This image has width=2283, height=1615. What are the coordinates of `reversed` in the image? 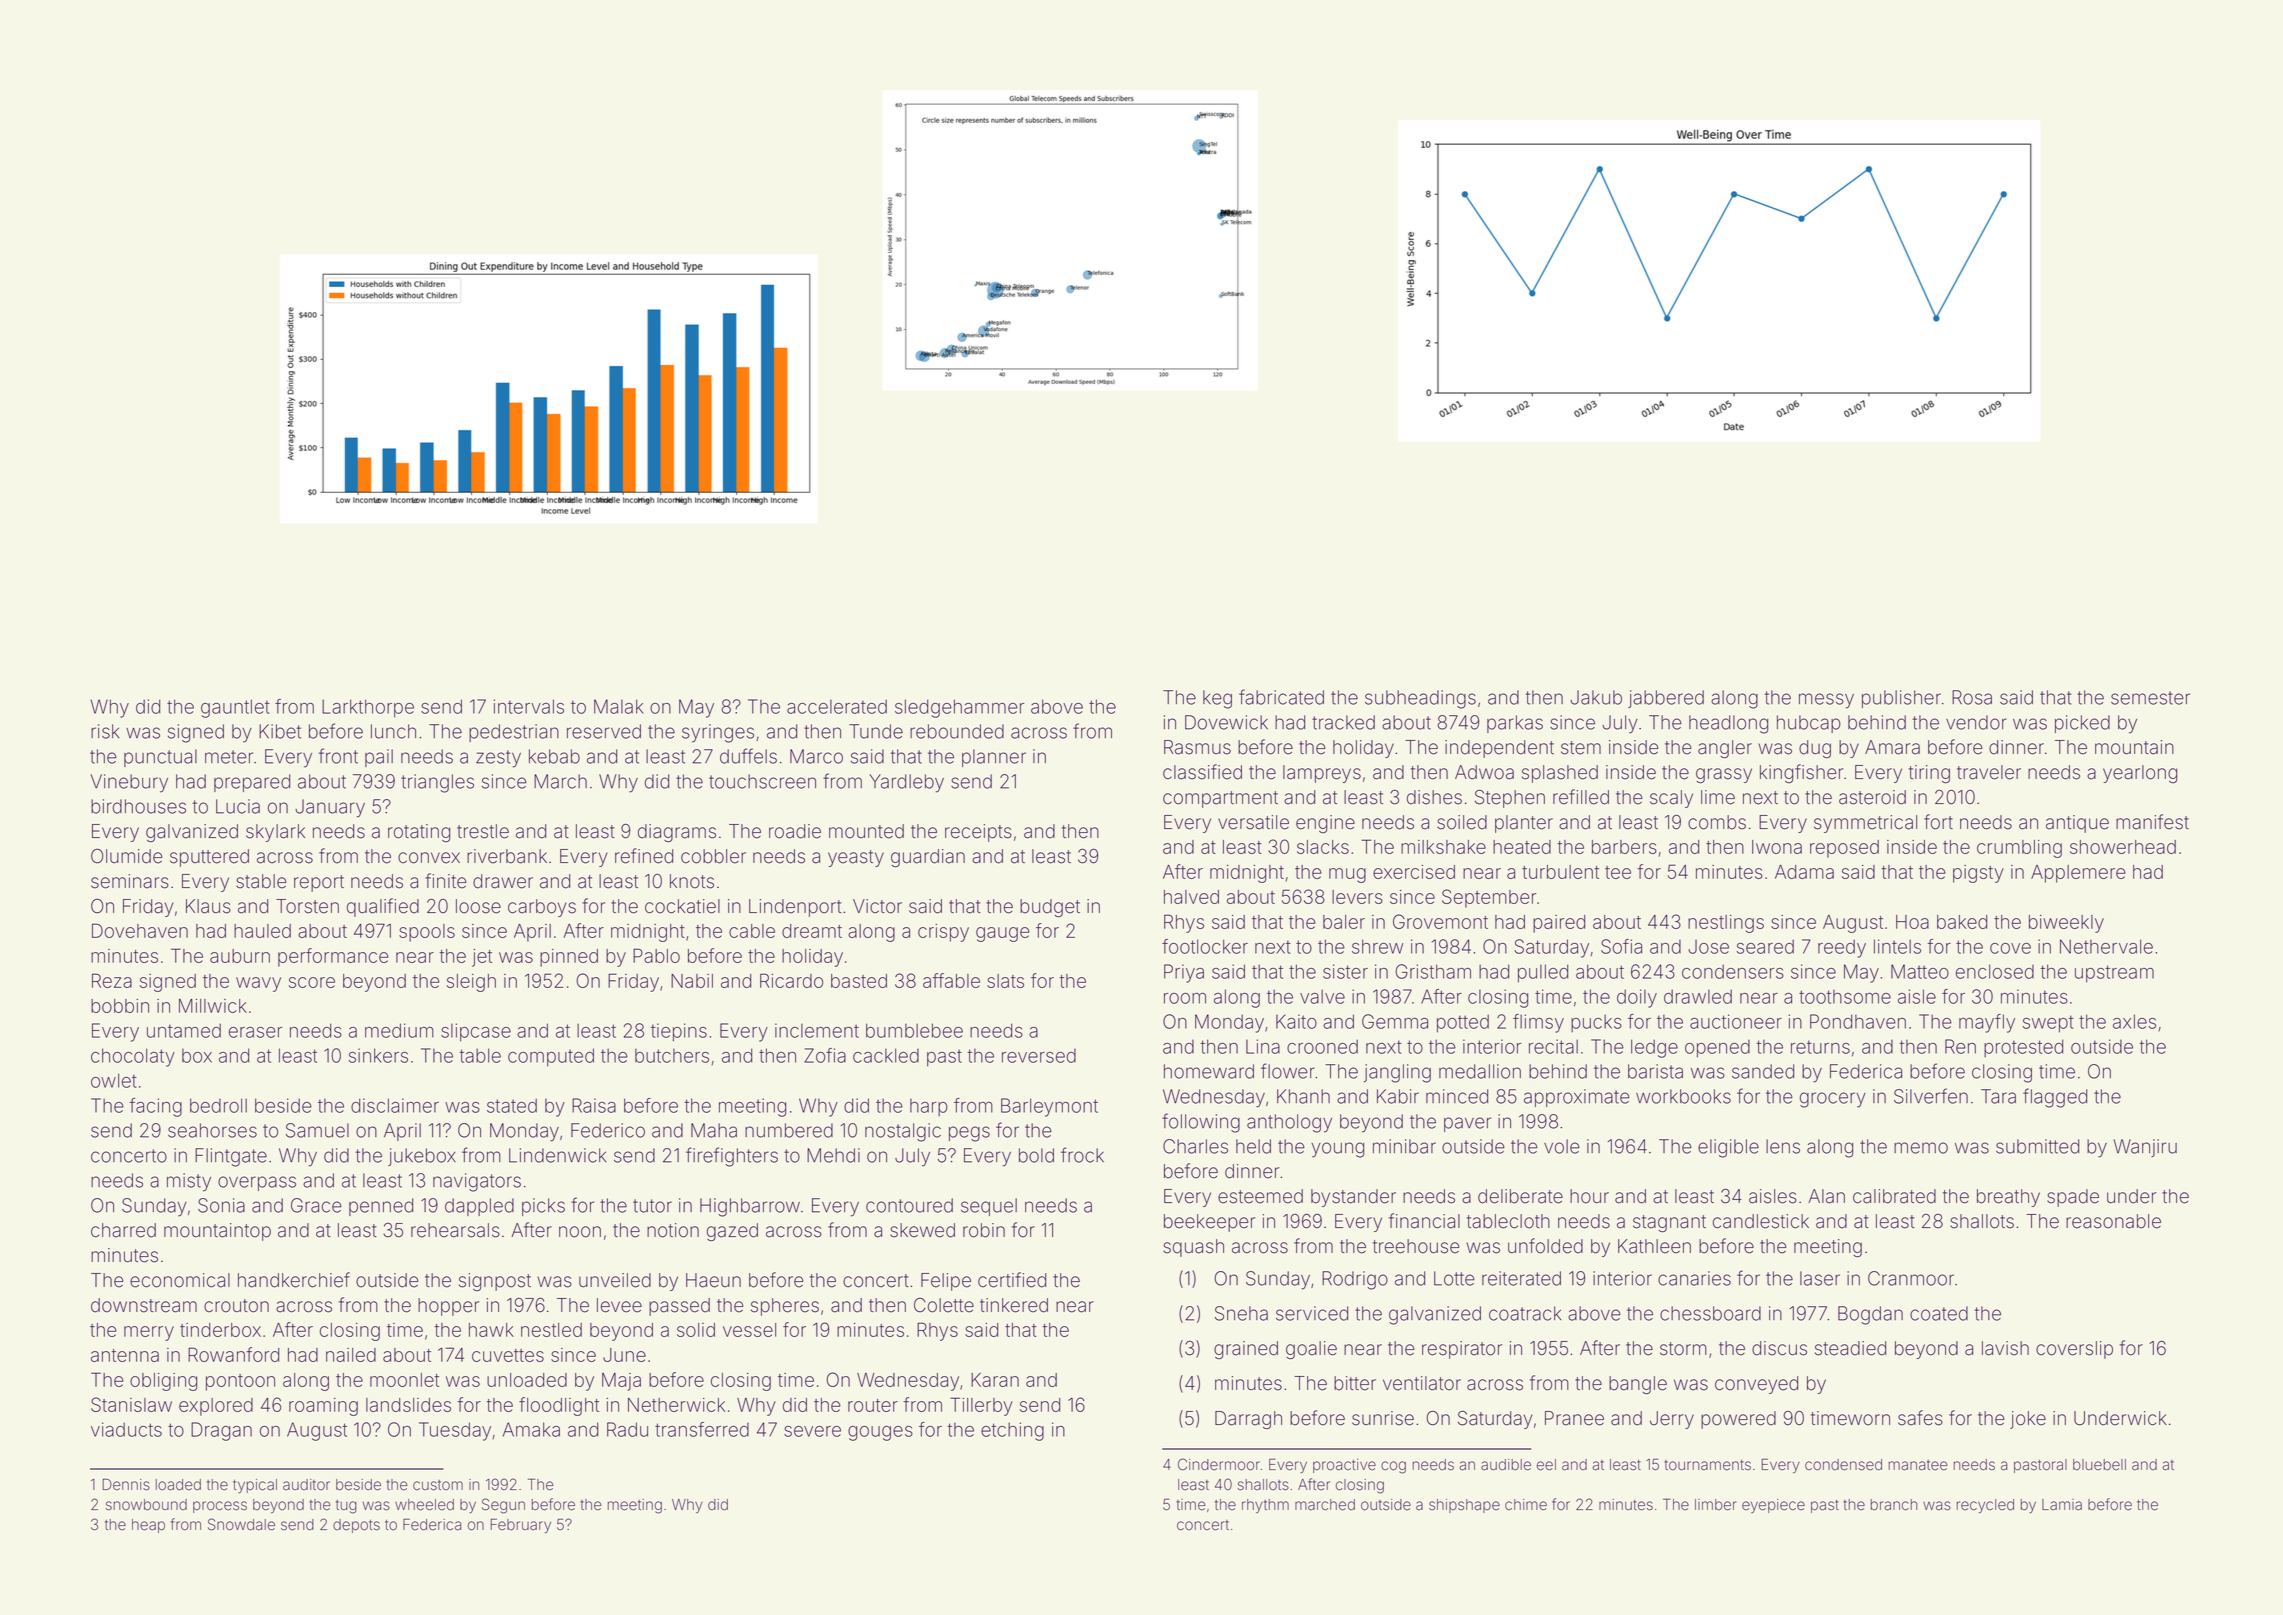 It's located at (1039, 1055).
